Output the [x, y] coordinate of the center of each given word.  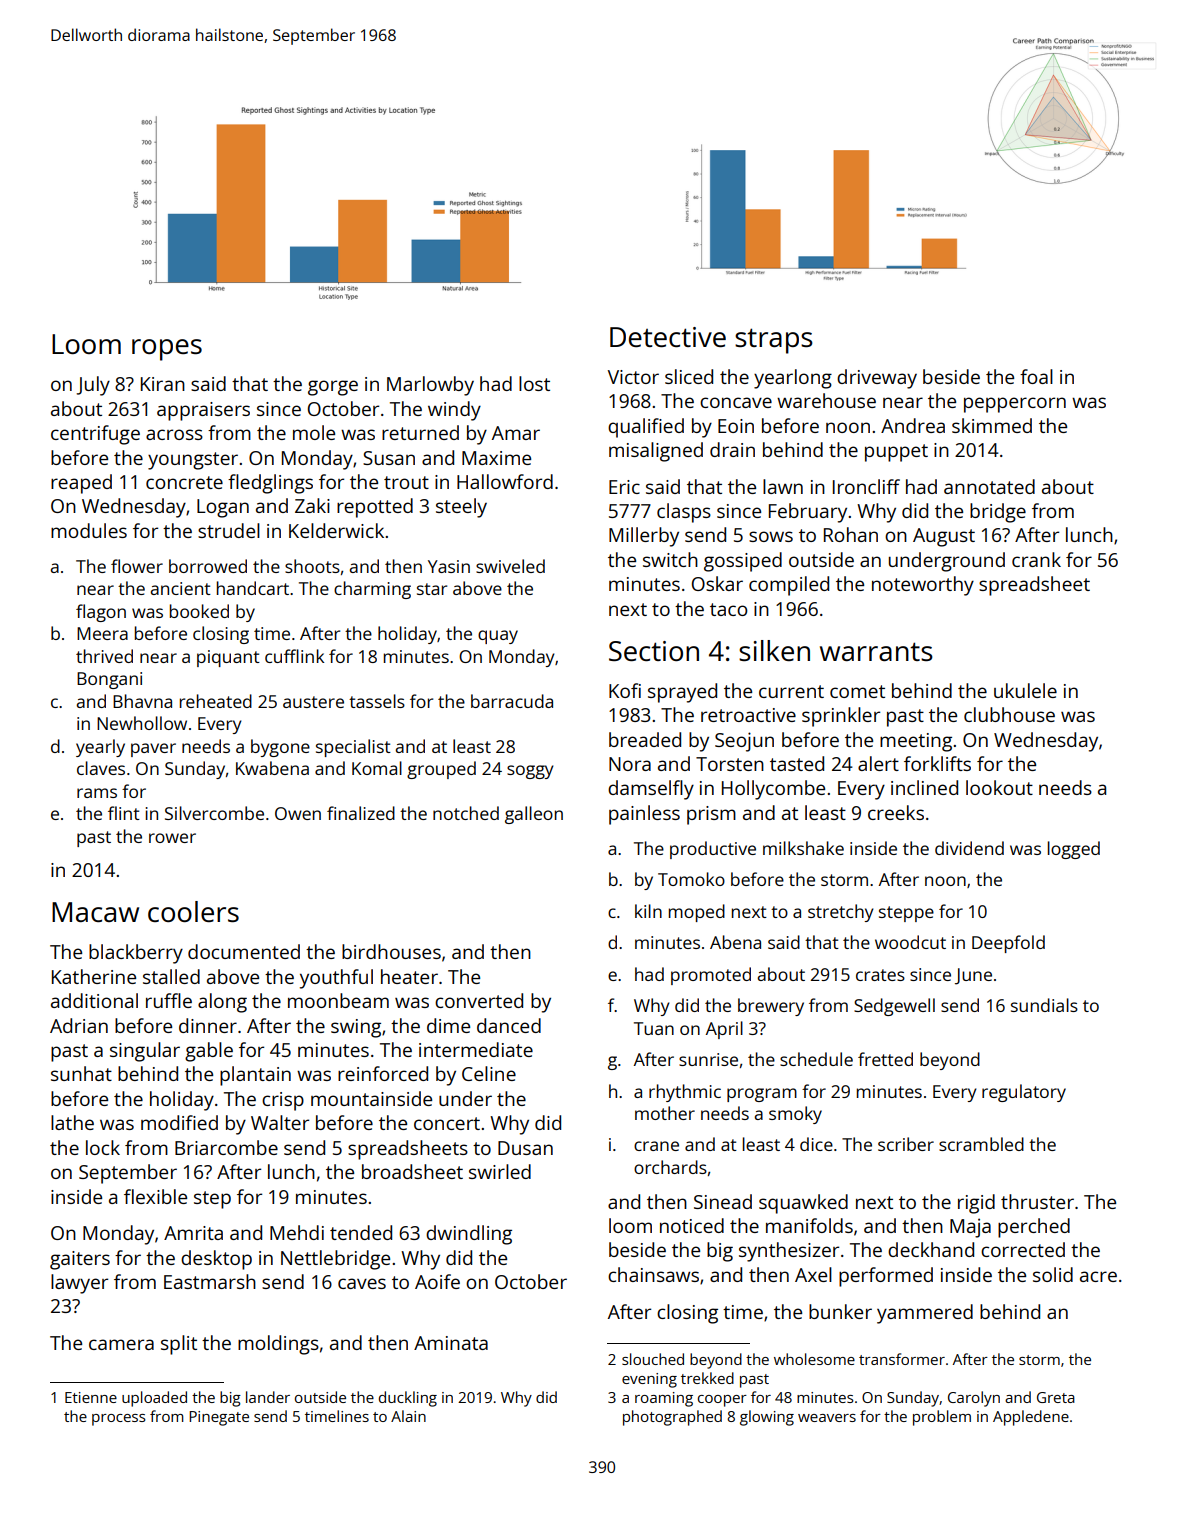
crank [1036, 559]
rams [97, 793]
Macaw [95, 912]
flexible [155, 1196]
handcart [253, 588]
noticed [692, 1225]
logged [1074, 850]
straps [774, 341]
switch [670, 559]
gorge [333, 388]
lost [534, 383]
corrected [1023, 1249]
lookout [999, 787]
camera [121, 1344]
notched [466, 813]
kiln [648, 911]
